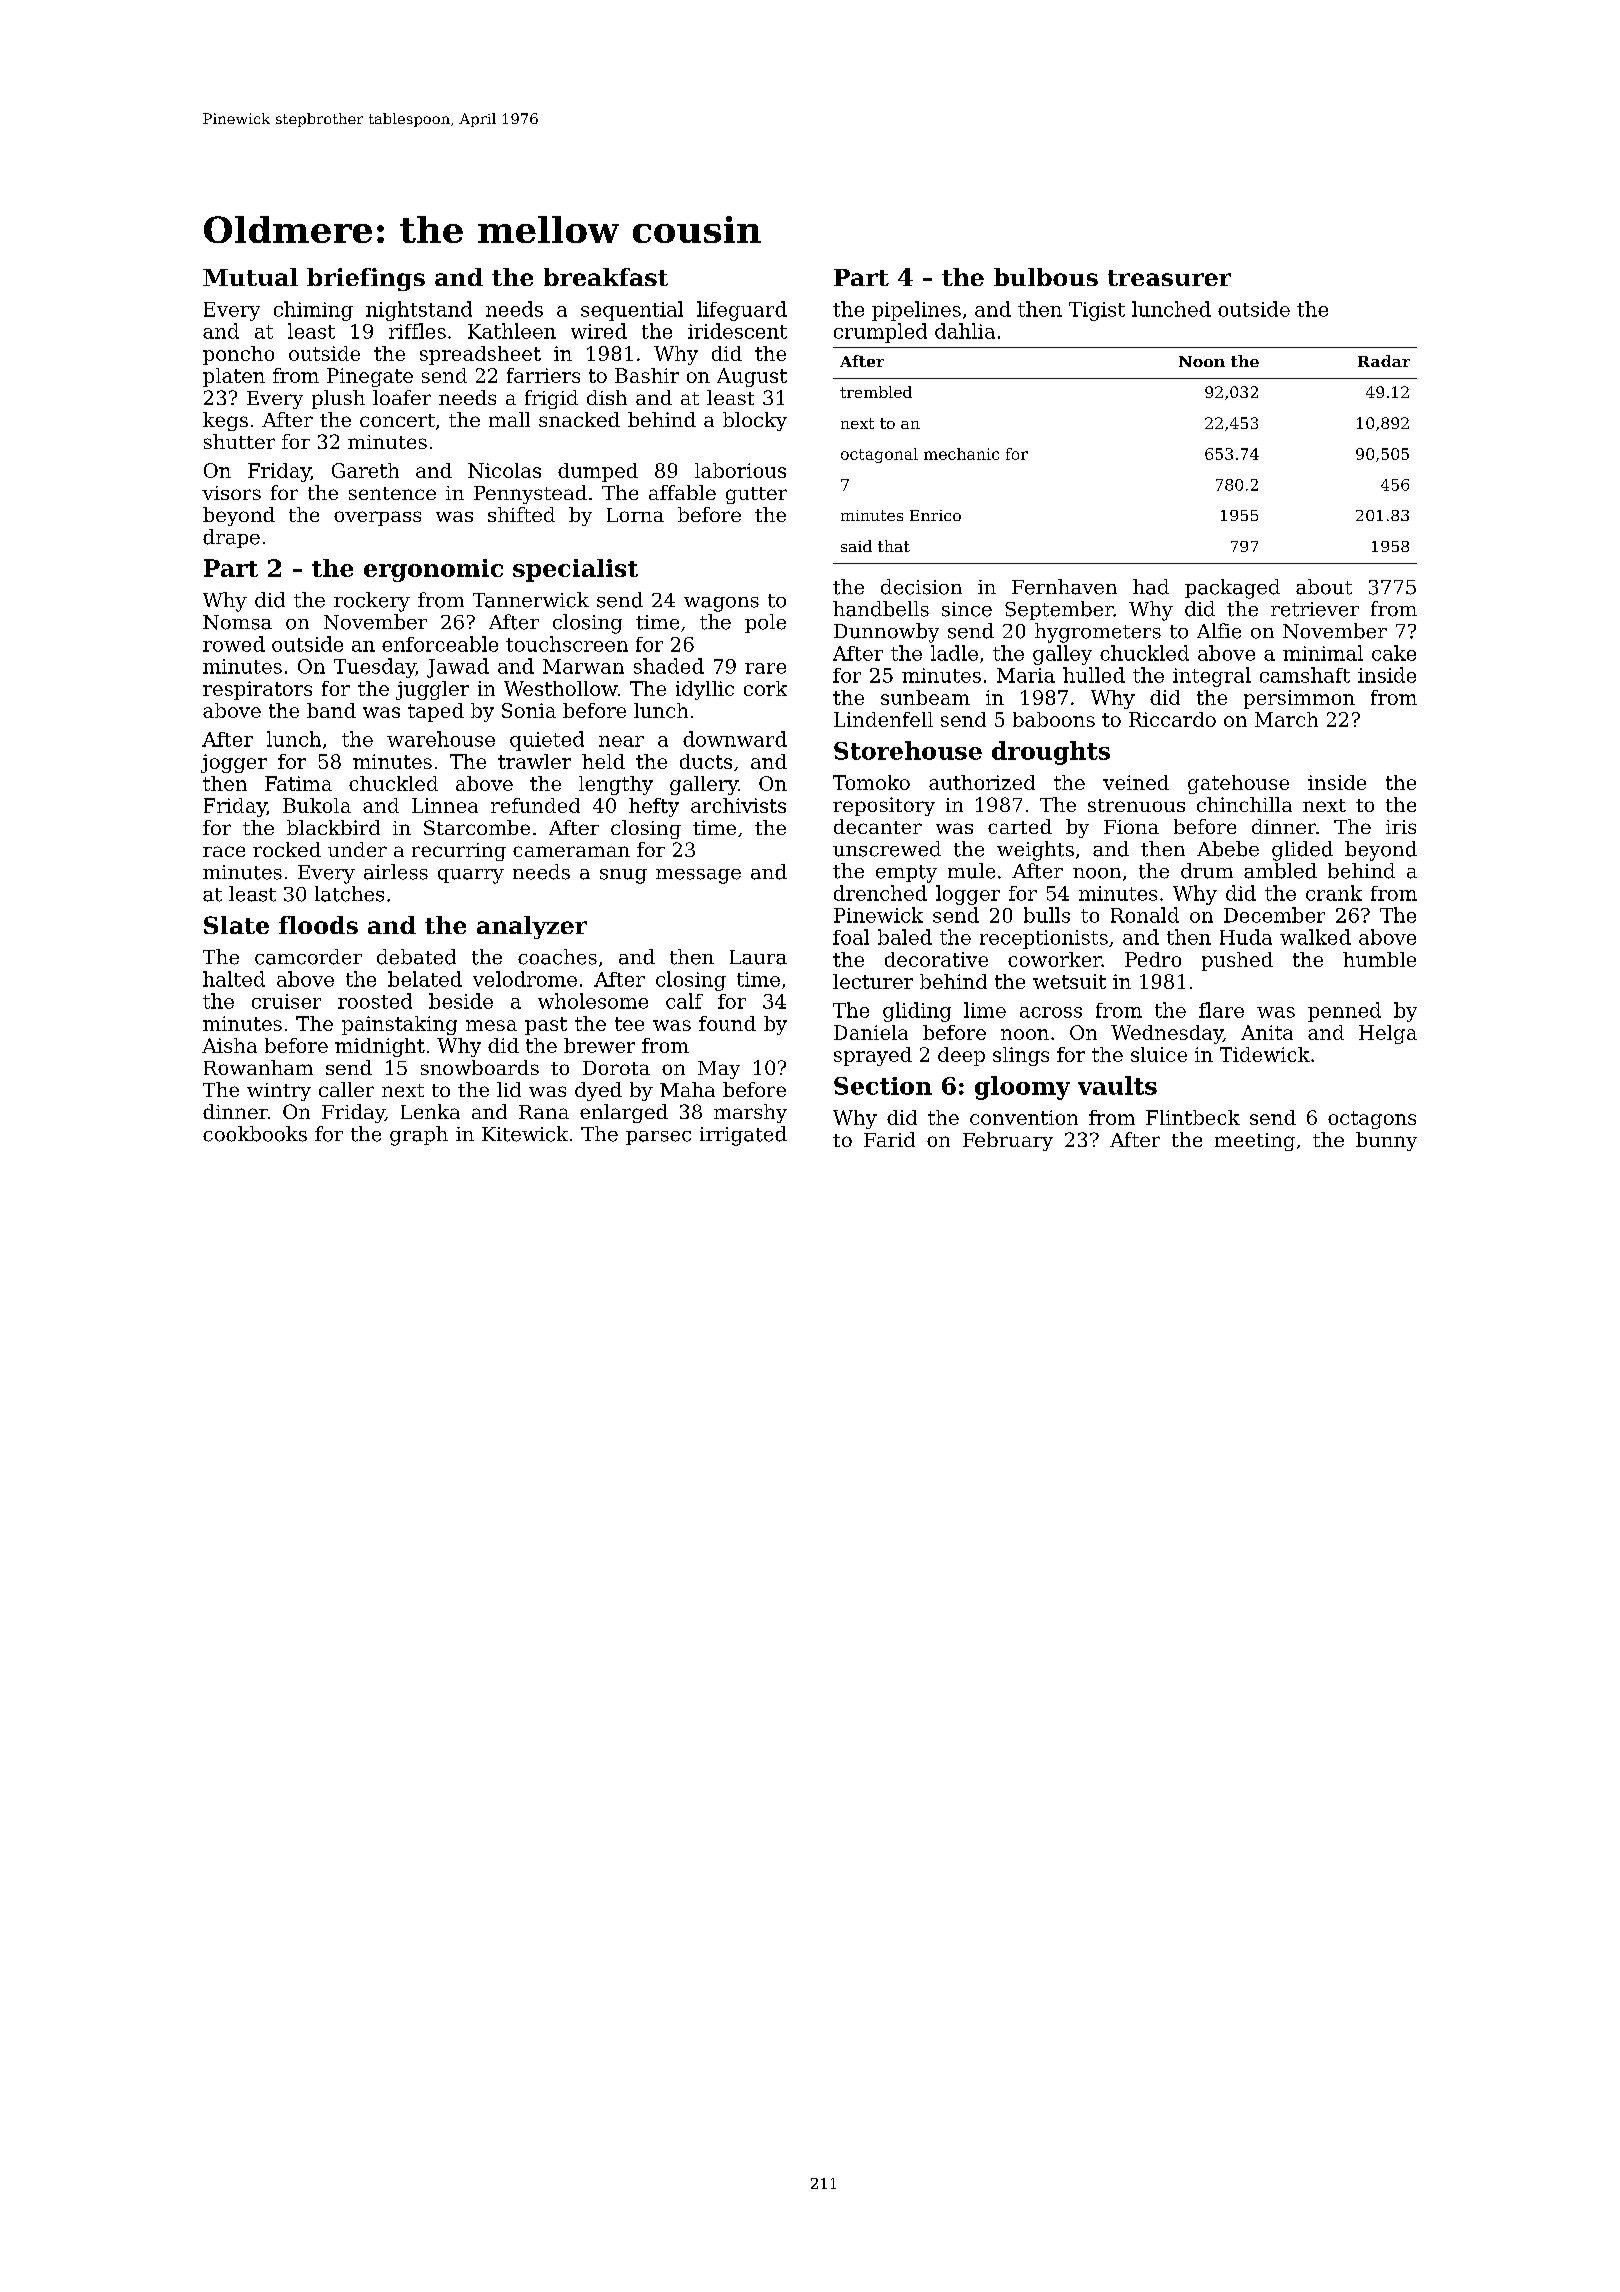 This screenshot has width=1620, height=2292. What do you see at coordinates (883, 1086) in the screenshot?
I see `Section` at bounding box center [883, 1086].
